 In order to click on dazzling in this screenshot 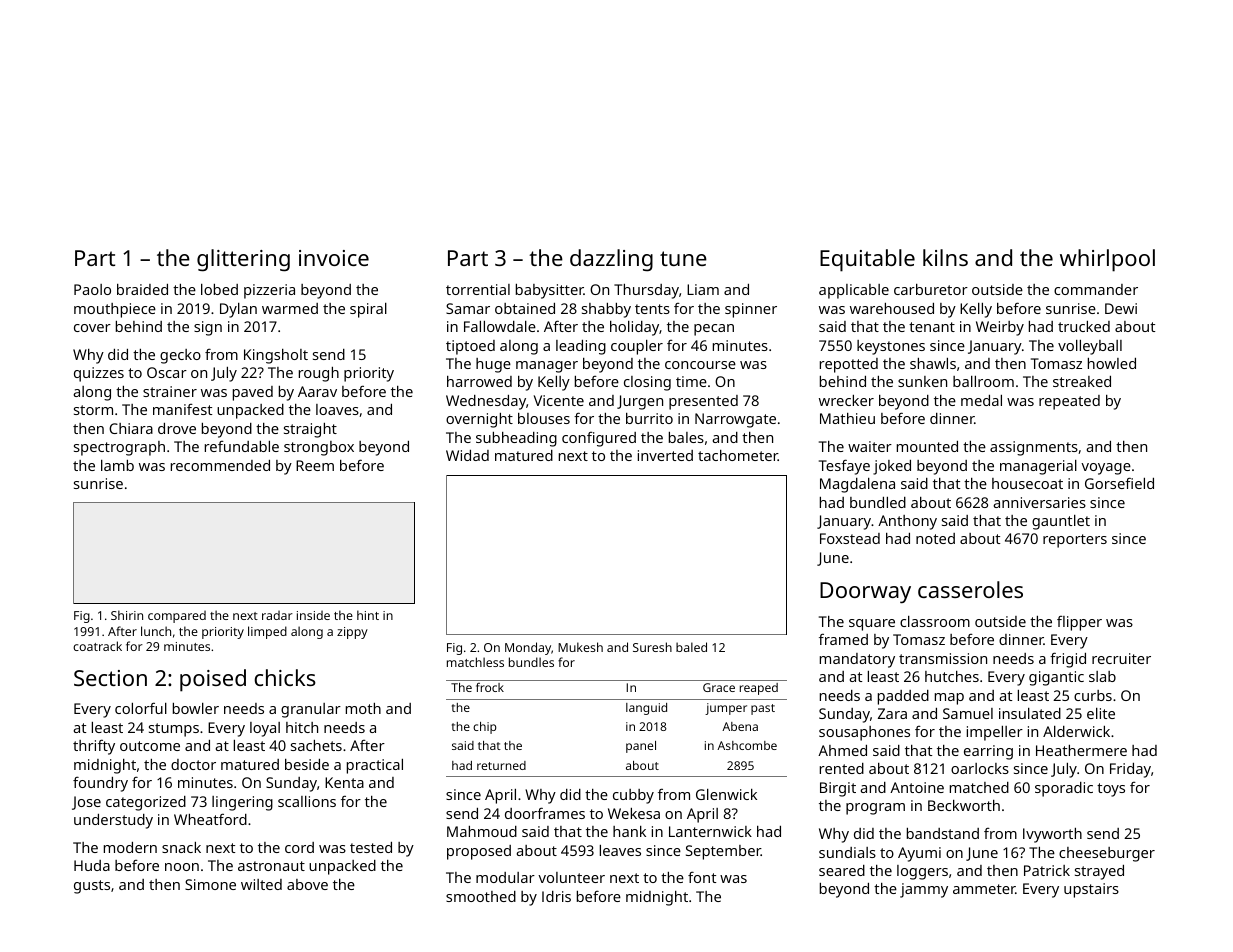, I will do `click(611, 260)`.
